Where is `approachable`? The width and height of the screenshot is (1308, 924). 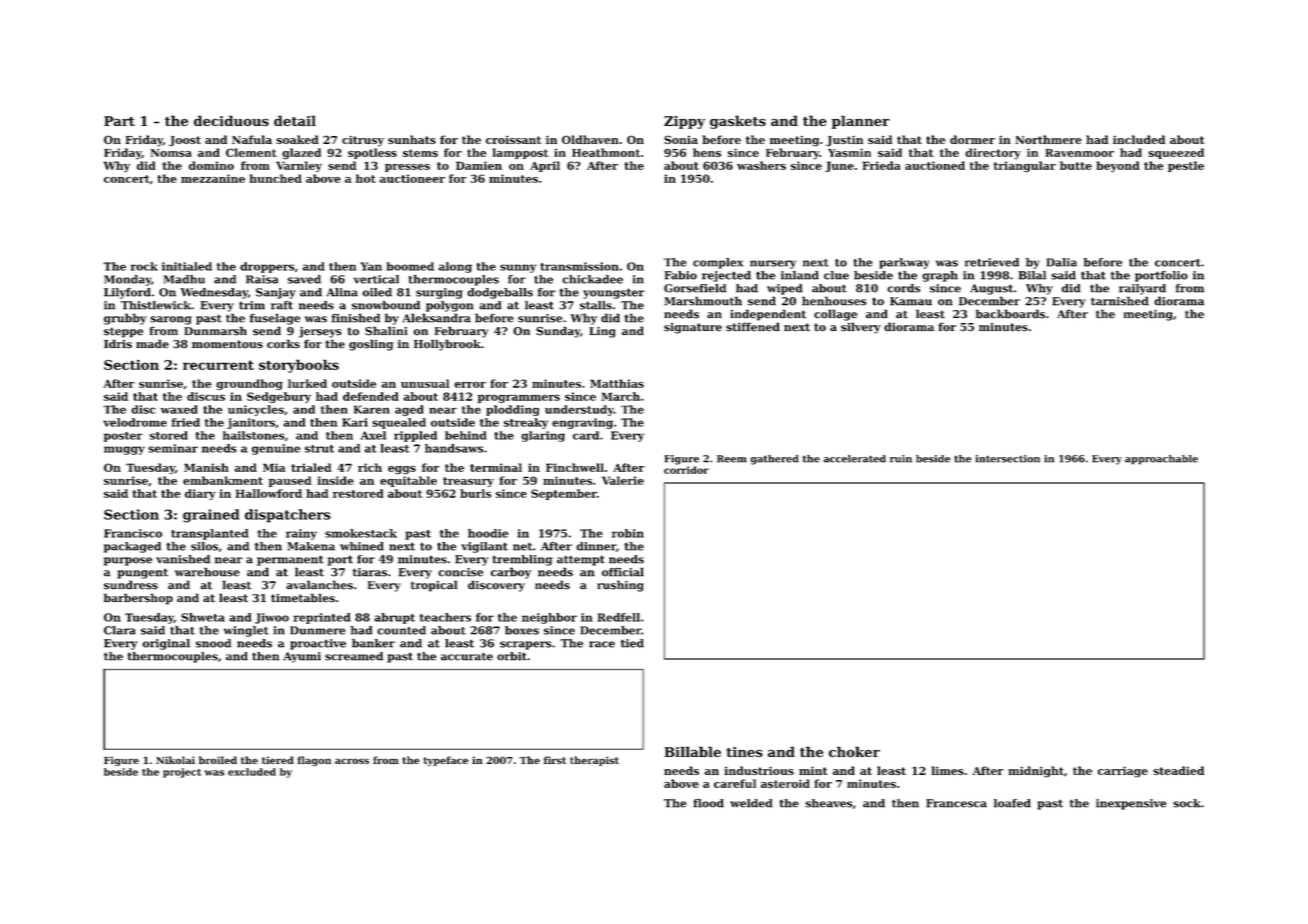 approachable is located at coordinates (1161, 460).
